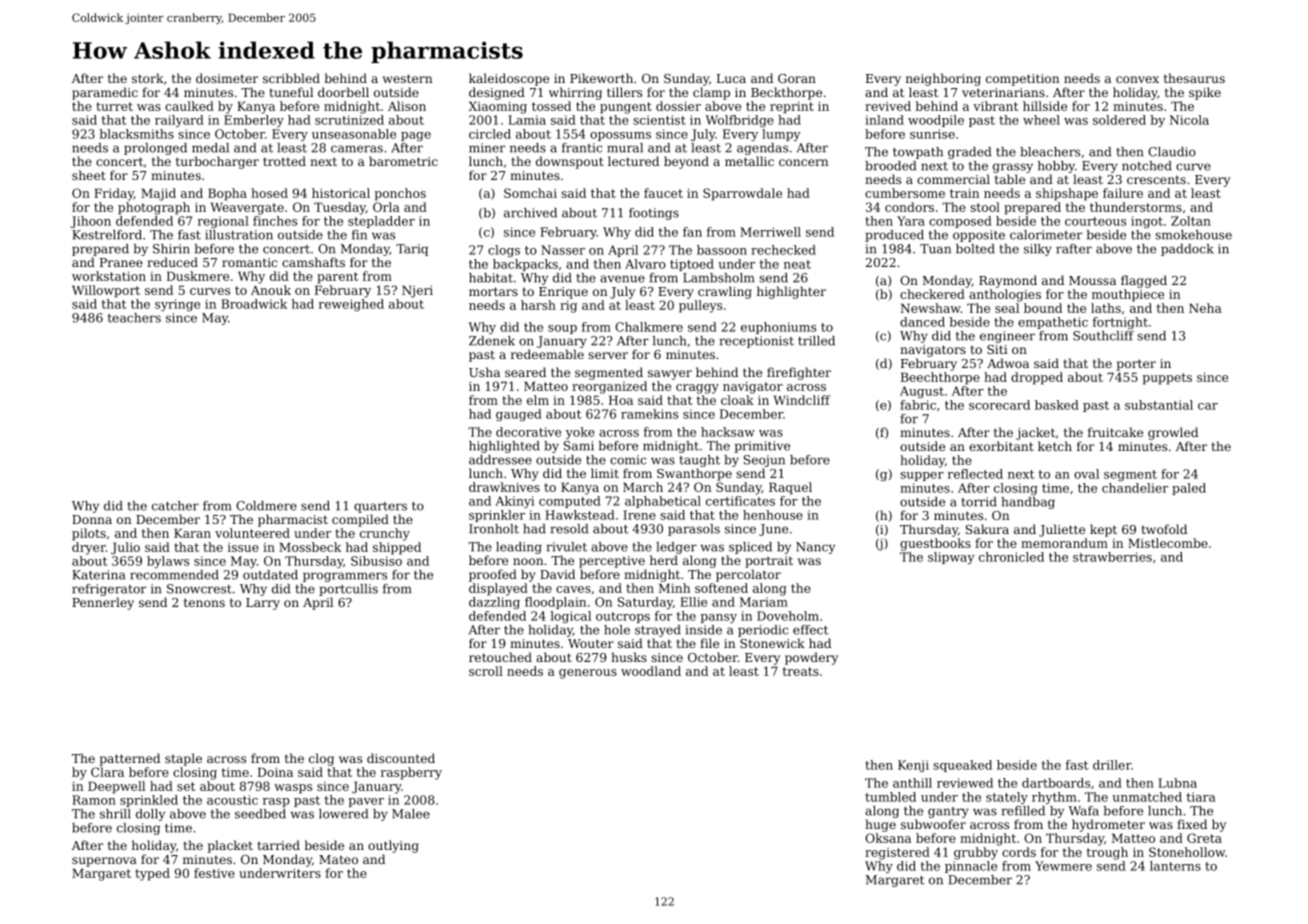 Image resolution: width=1308 pixels, height=924 pixels. Describe the element at coordinates (1037, 378) in the screenshot. I see `dropped` at that location.
